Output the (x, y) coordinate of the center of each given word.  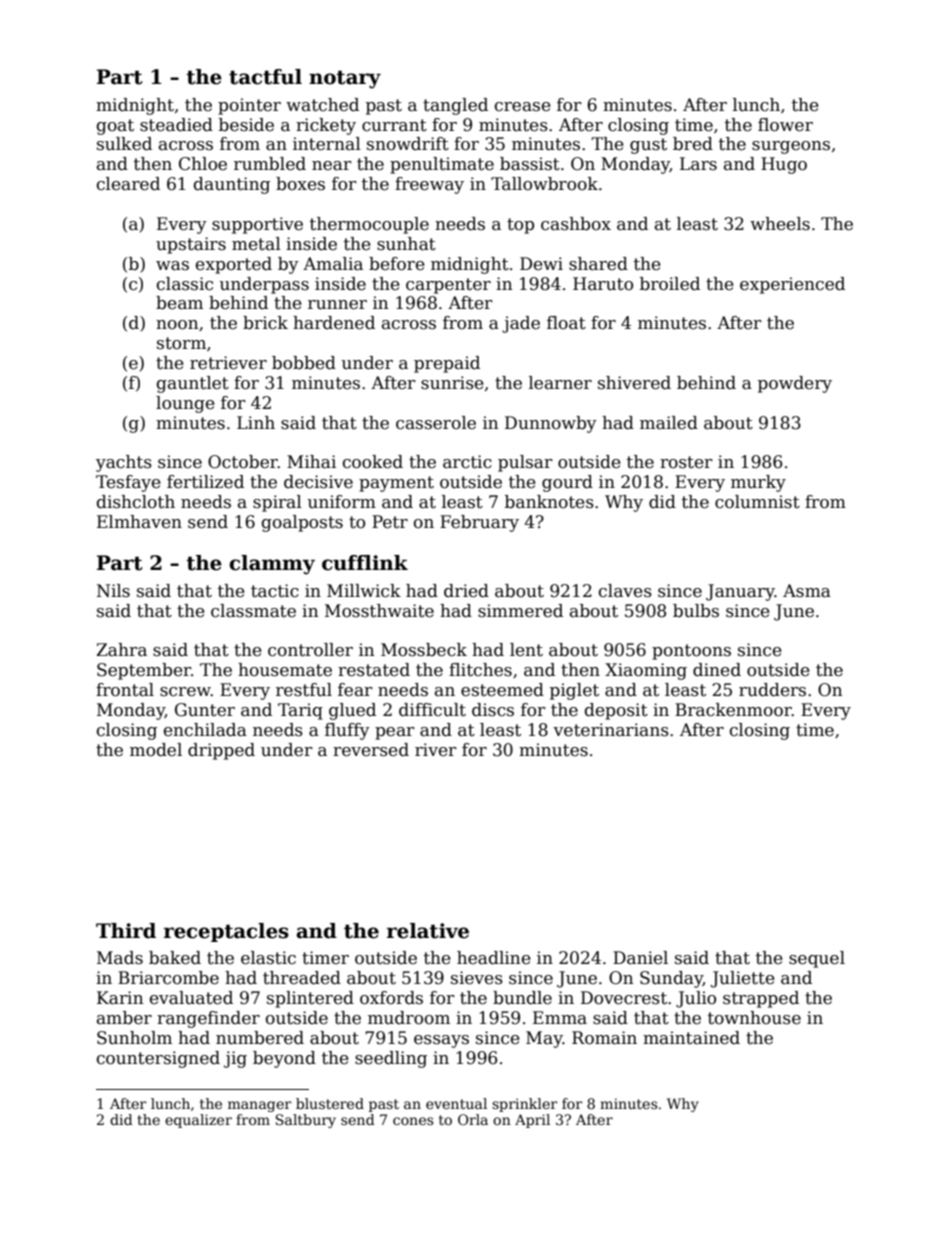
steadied (176, 125)
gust (648, 146)
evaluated (191, 998)
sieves (477, 978)
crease (523, 107)
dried (466, 591)
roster (686, 462)
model (156, 750)
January (740, 592)
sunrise (452, 383)
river (436, 750)
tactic (275, 591)
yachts (124, 463)
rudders (772, 690)
